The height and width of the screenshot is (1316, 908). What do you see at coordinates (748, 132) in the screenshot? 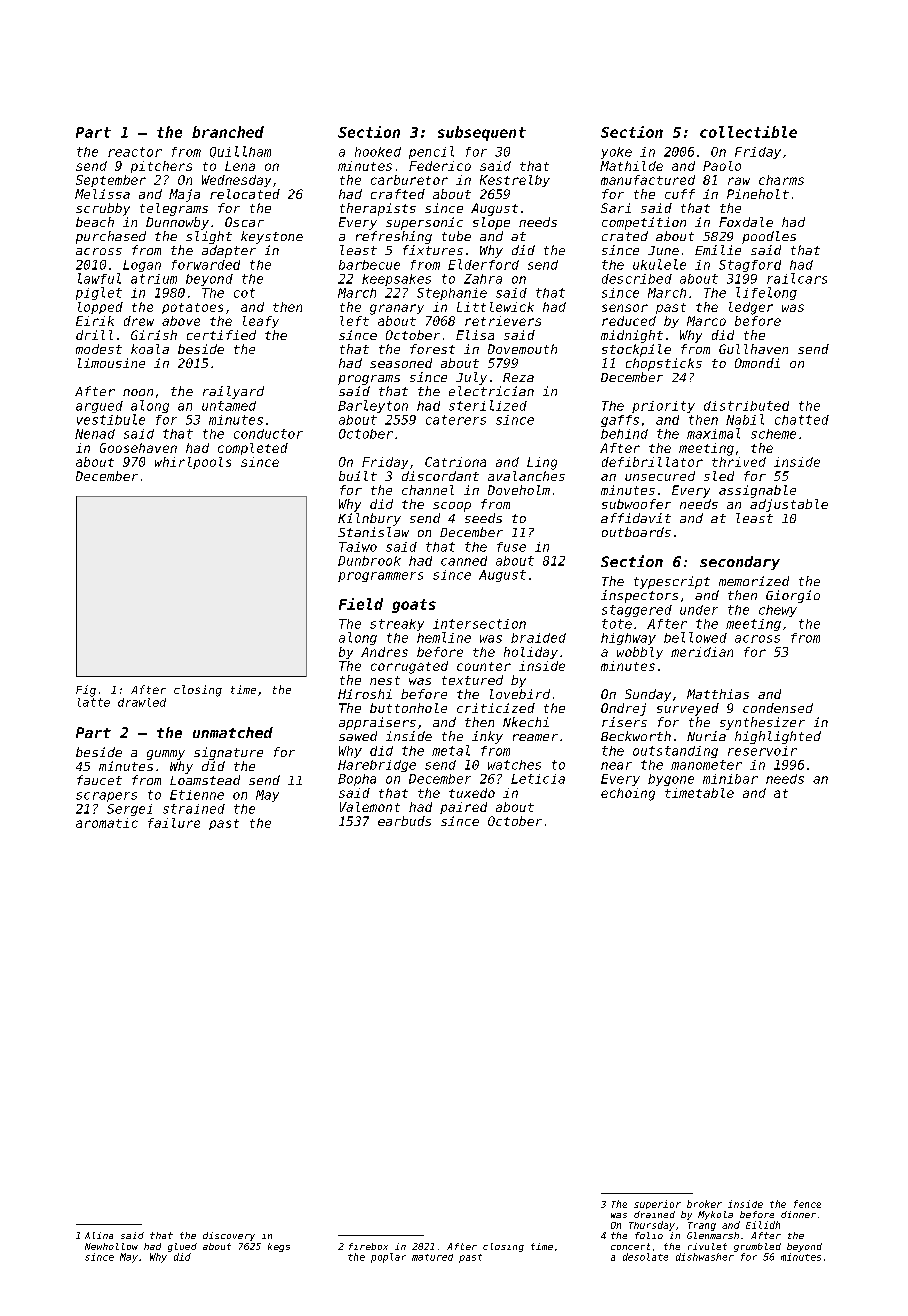
I see `collectible` at bounding box center [748, 132].
